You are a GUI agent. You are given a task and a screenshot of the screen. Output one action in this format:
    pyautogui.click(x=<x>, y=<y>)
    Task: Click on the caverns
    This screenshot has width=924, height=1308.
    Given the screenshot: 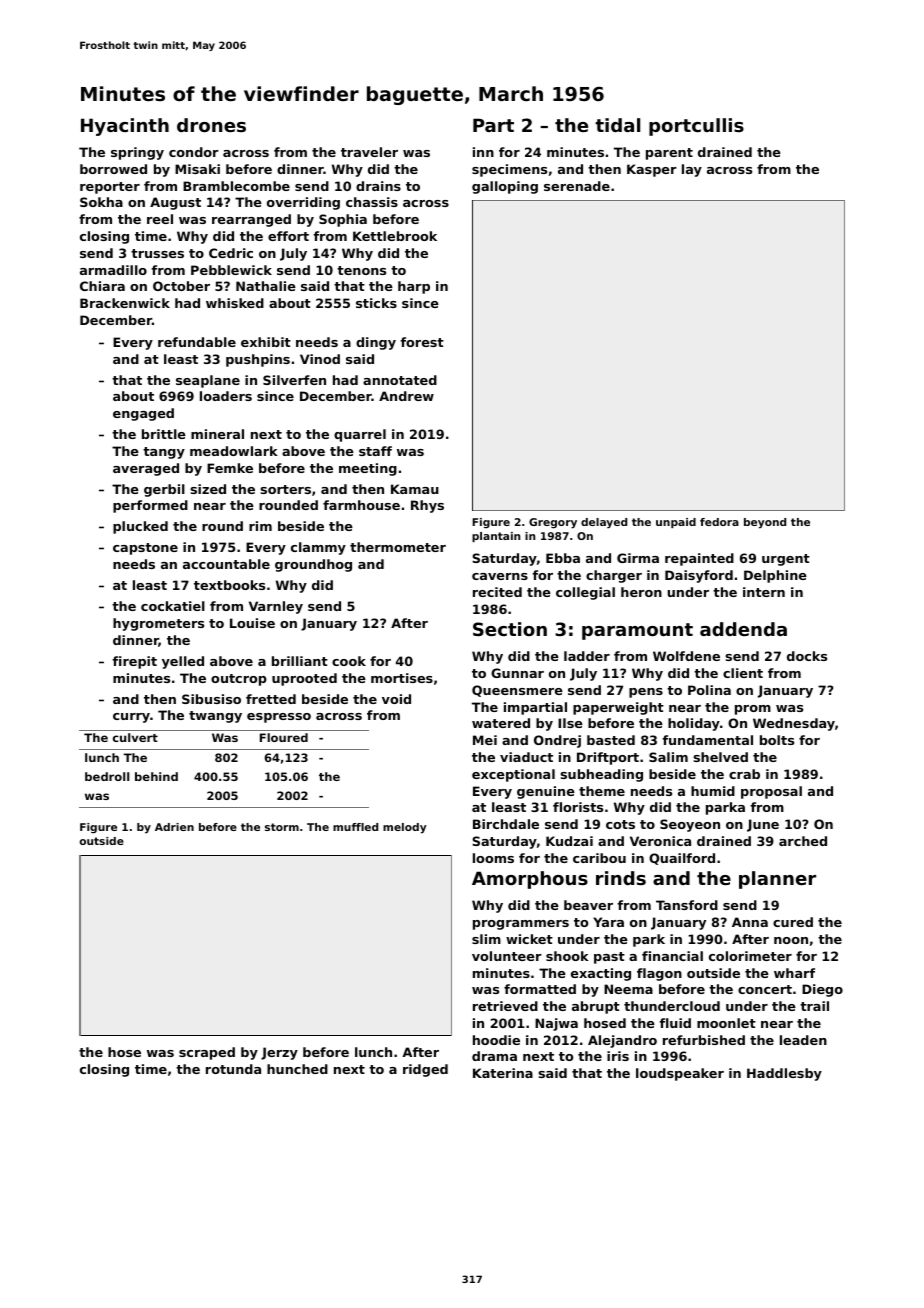 What is the action you would take?
    pyautogui.click(x=500, y=576)
